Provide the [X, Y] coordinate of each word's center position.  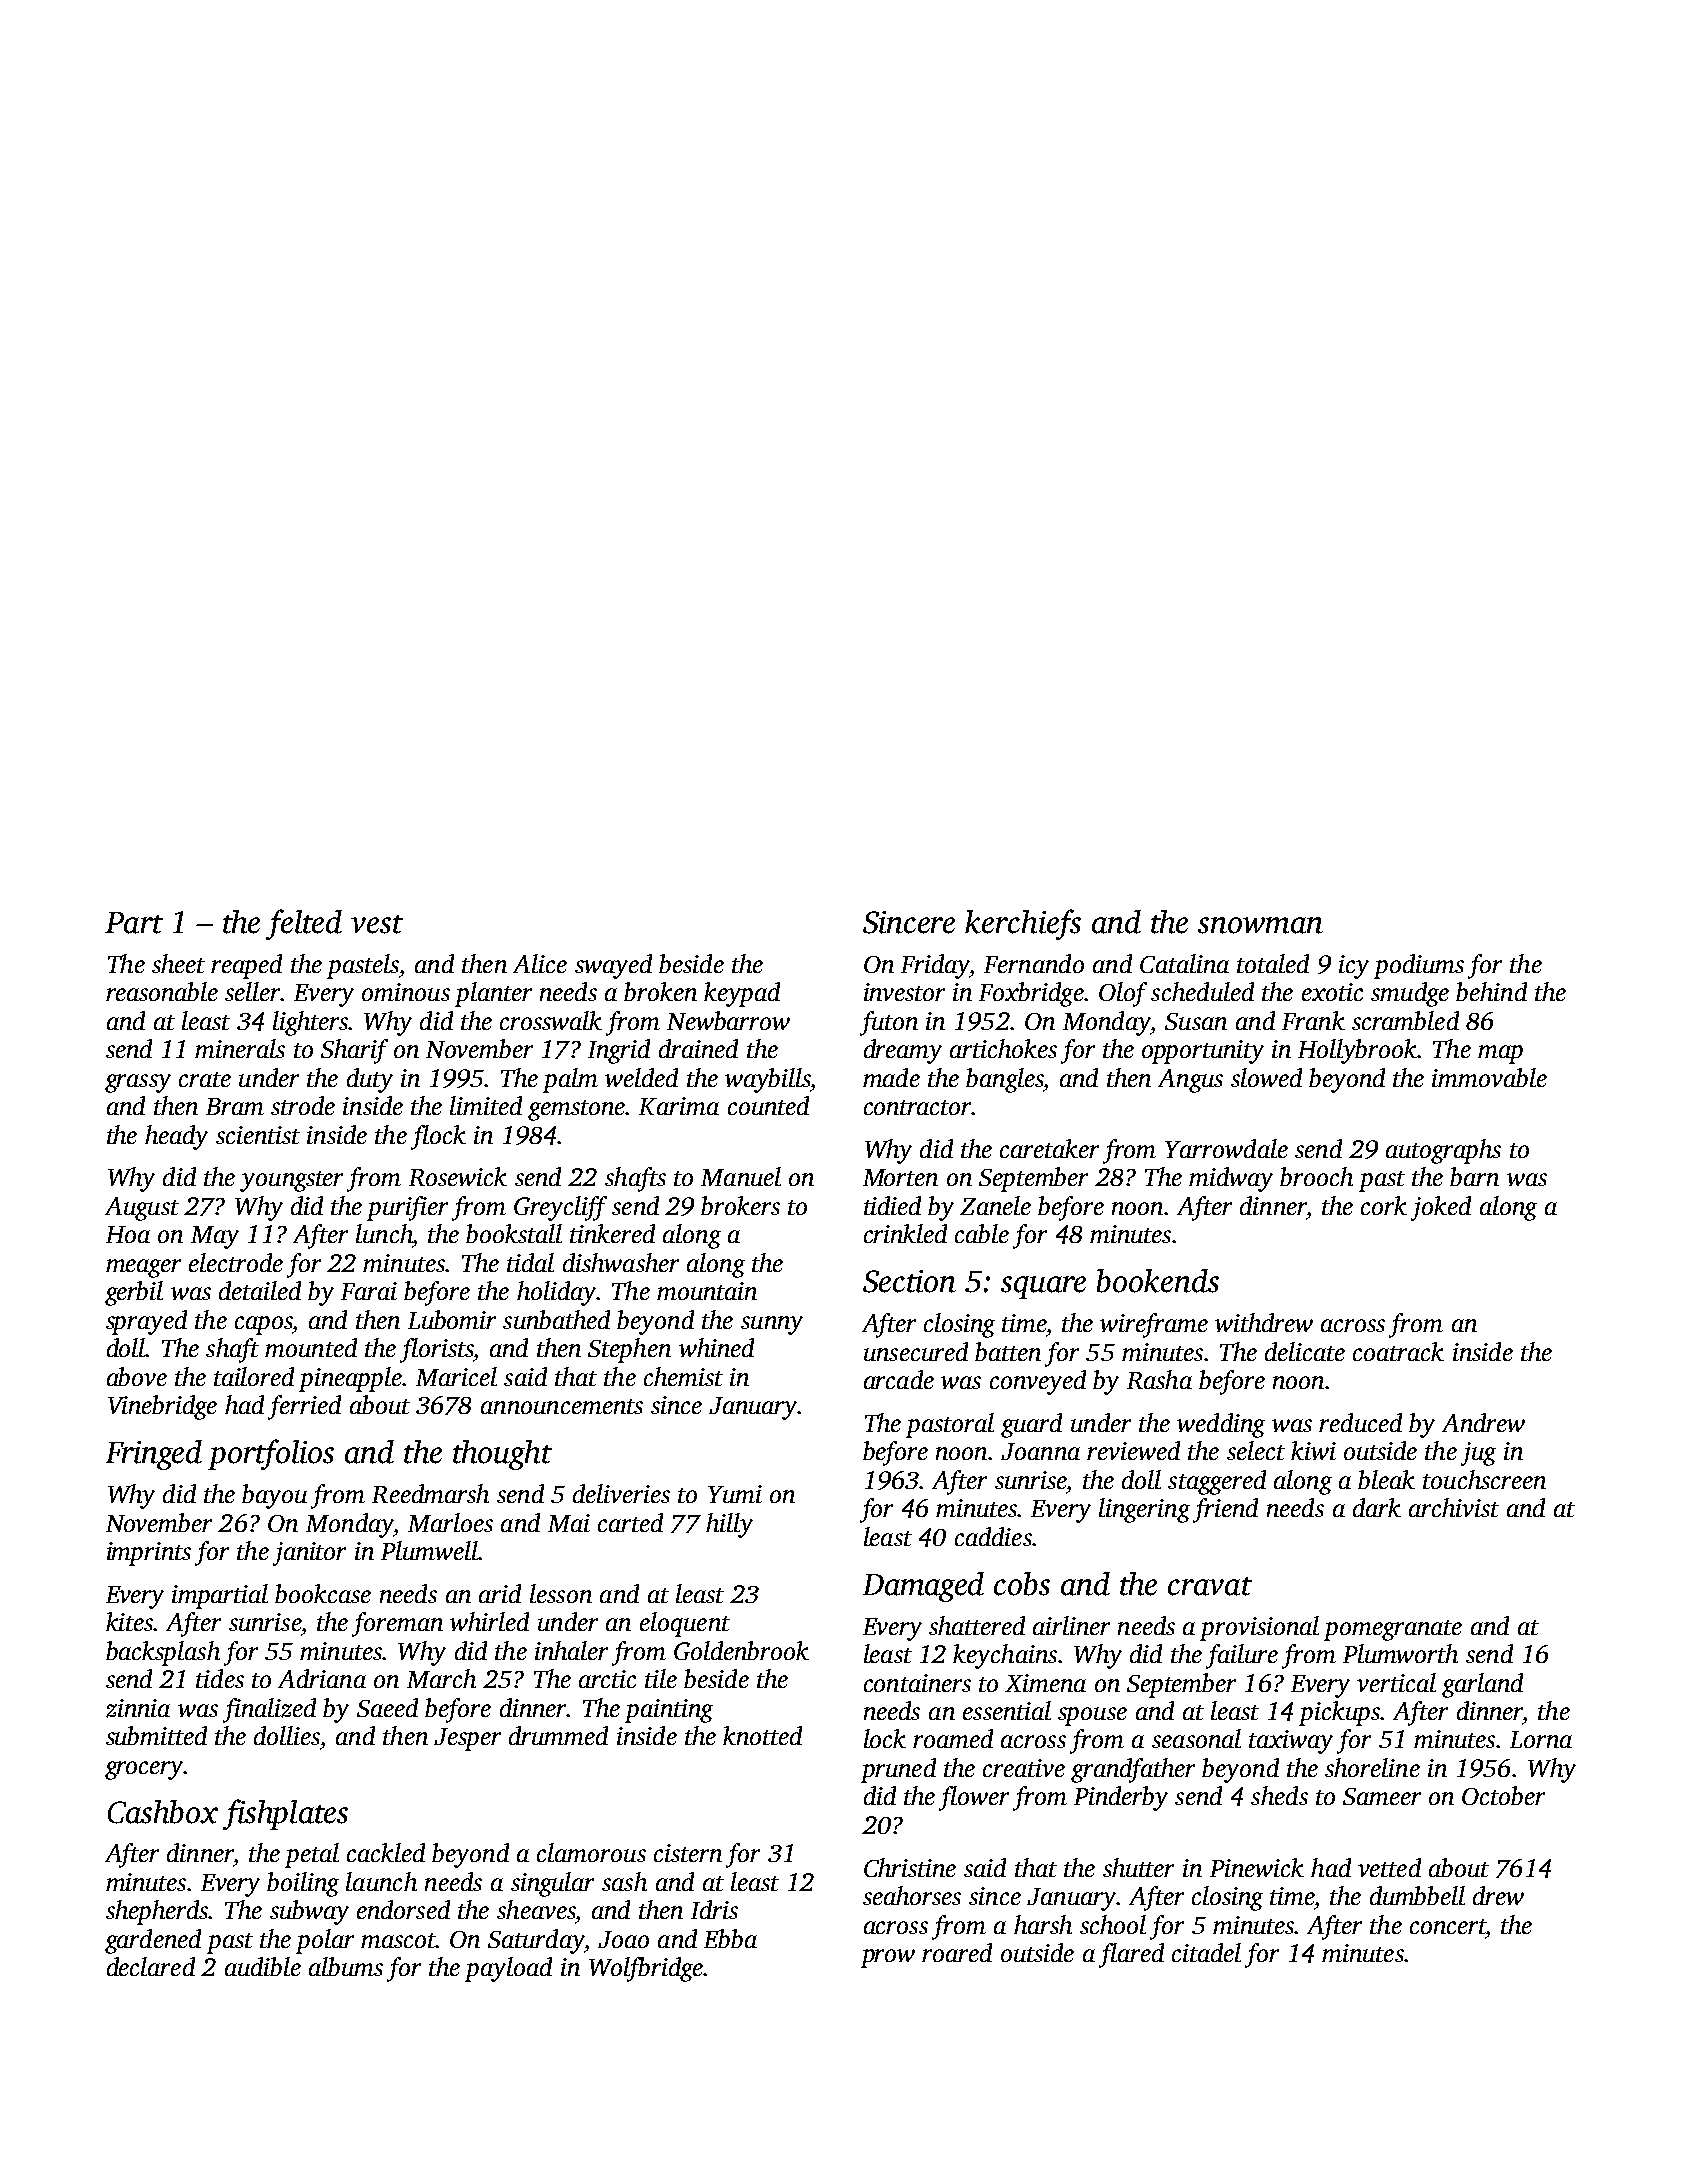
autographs [1443, 1151]
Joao [623, 1939]
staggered [1217, 1482]
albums [346, 1966]
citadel [1206, 1952]
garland [1482, 1685]
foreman [397, 1624]
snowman [1260, 925]
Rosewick [458, 1176]
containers [917, 1683]
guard [1031, 1425]
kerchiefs [1023, 924]
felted [304, 924]
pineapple [350, 1379]
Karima [679, 1106]
